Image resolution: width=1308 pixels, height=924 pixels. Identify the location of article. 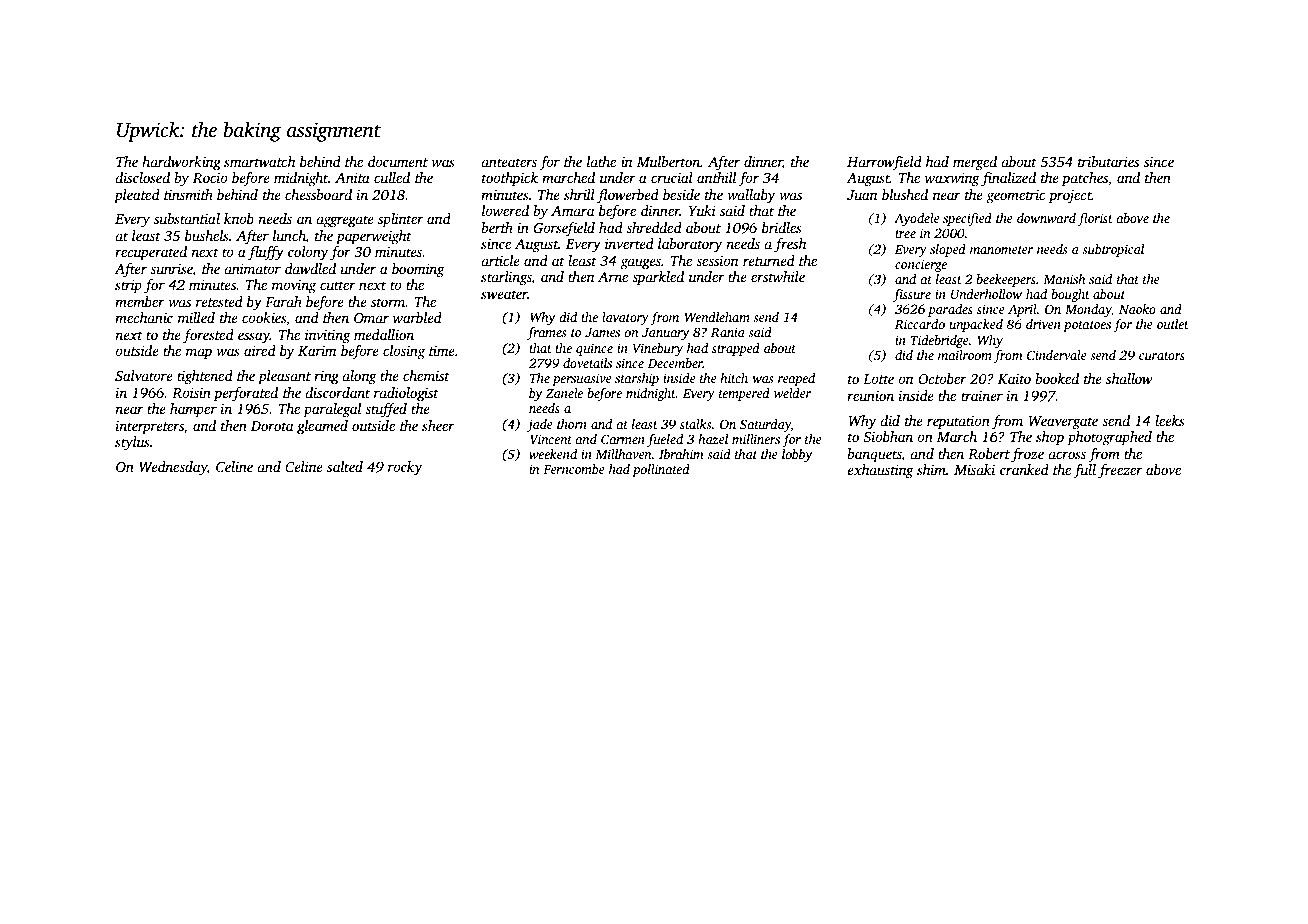
(500, 260).
